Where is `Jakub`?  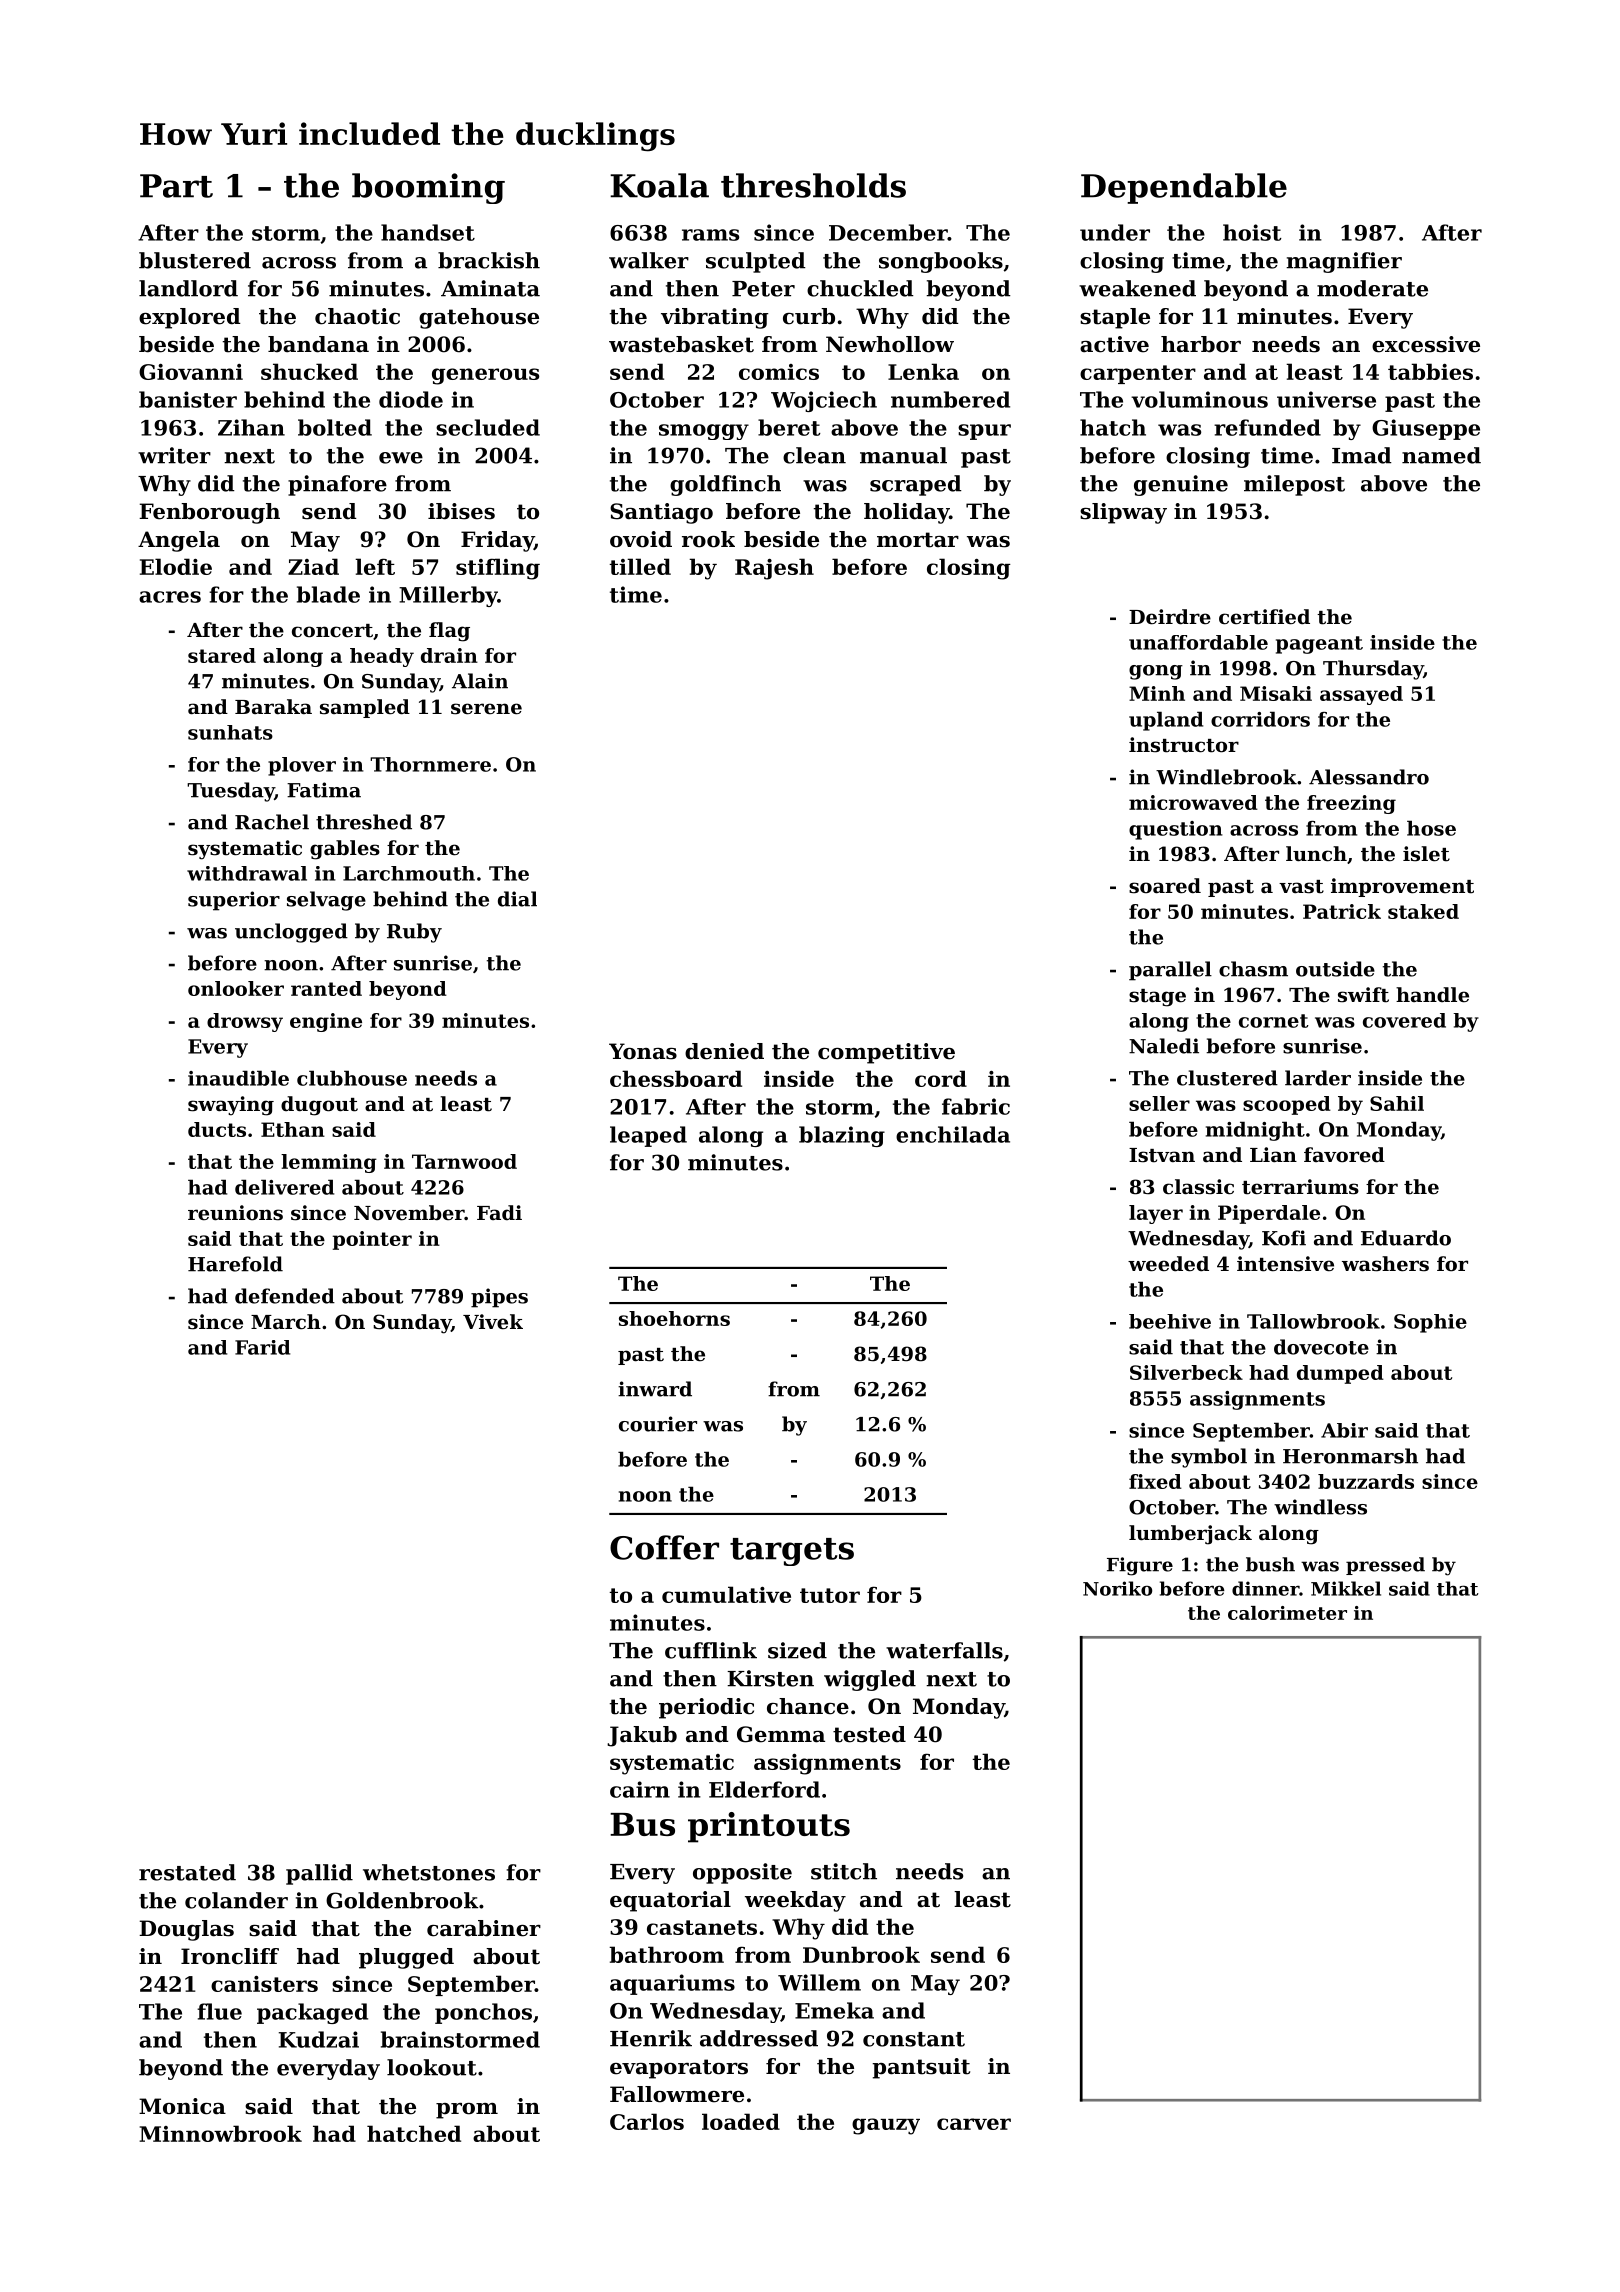 Jakub is located at coordinates (642, 1736).
